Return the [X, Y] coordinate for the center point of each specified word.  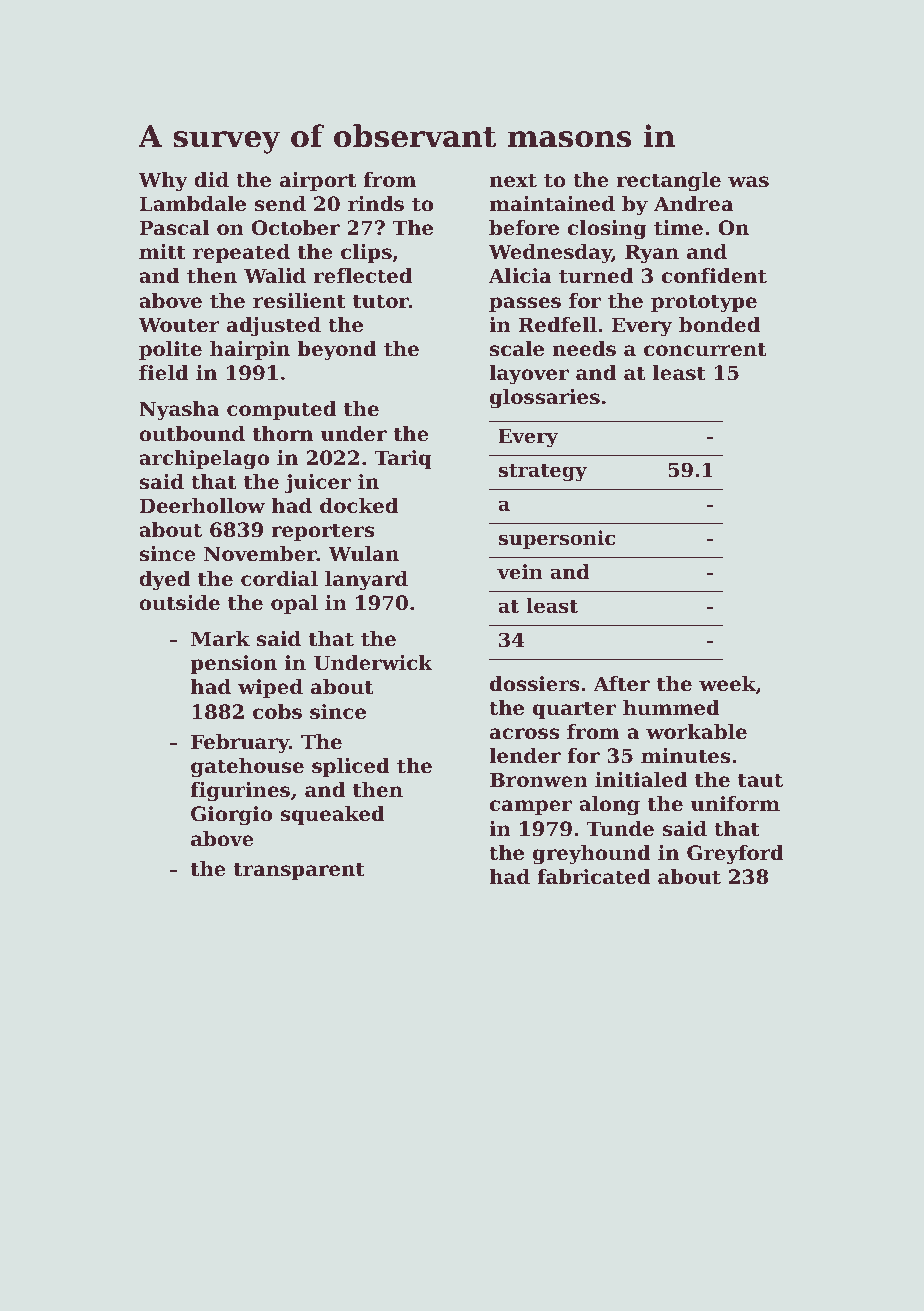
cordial [279, 579]
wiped [270, 688]
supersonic [556, 539]
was [748, 182]
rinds [376, 204]
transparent [299, 871]
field [164, 373]
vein [520, 571]
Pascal [174, 228]
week [727, 684]
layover [529, 375]
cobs [277, 712]
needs [584, 349]
